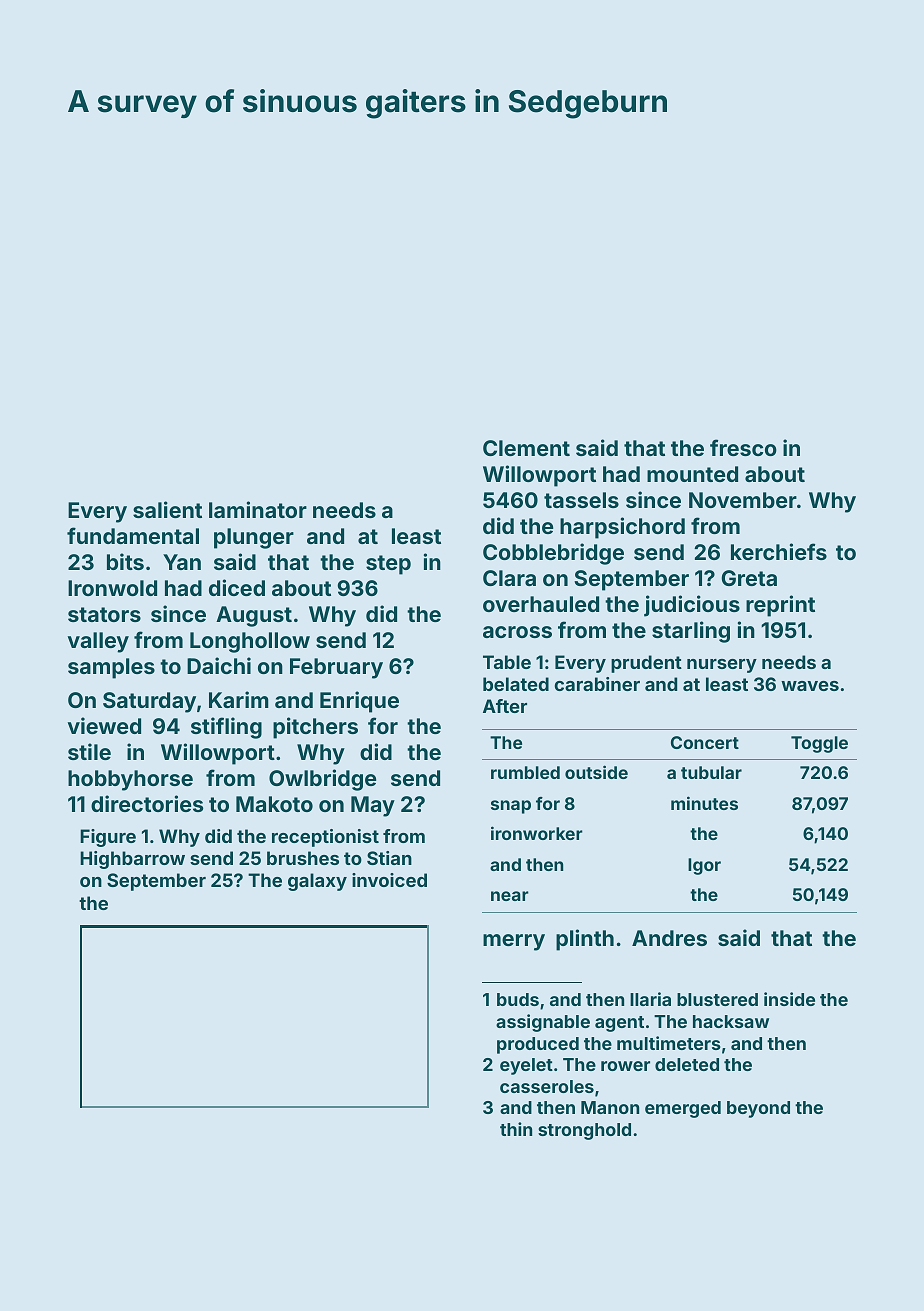  Describe the element at coordinates (749, 578) in the screenshot. I see `Greta` at that location.
